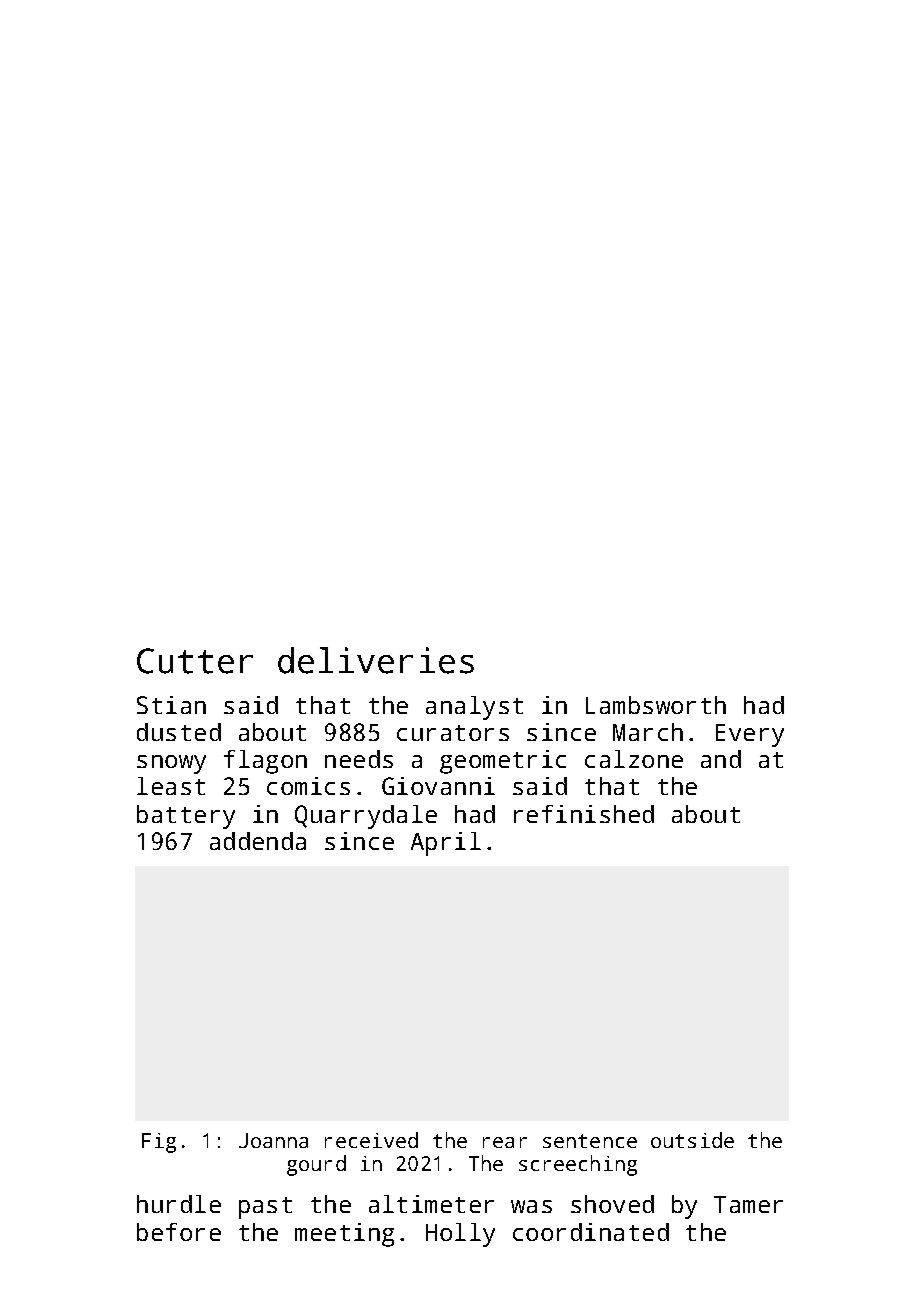 The height and width of the screenshot is (1314, 924). I want to click on altimeter, so click(431, 1204).
